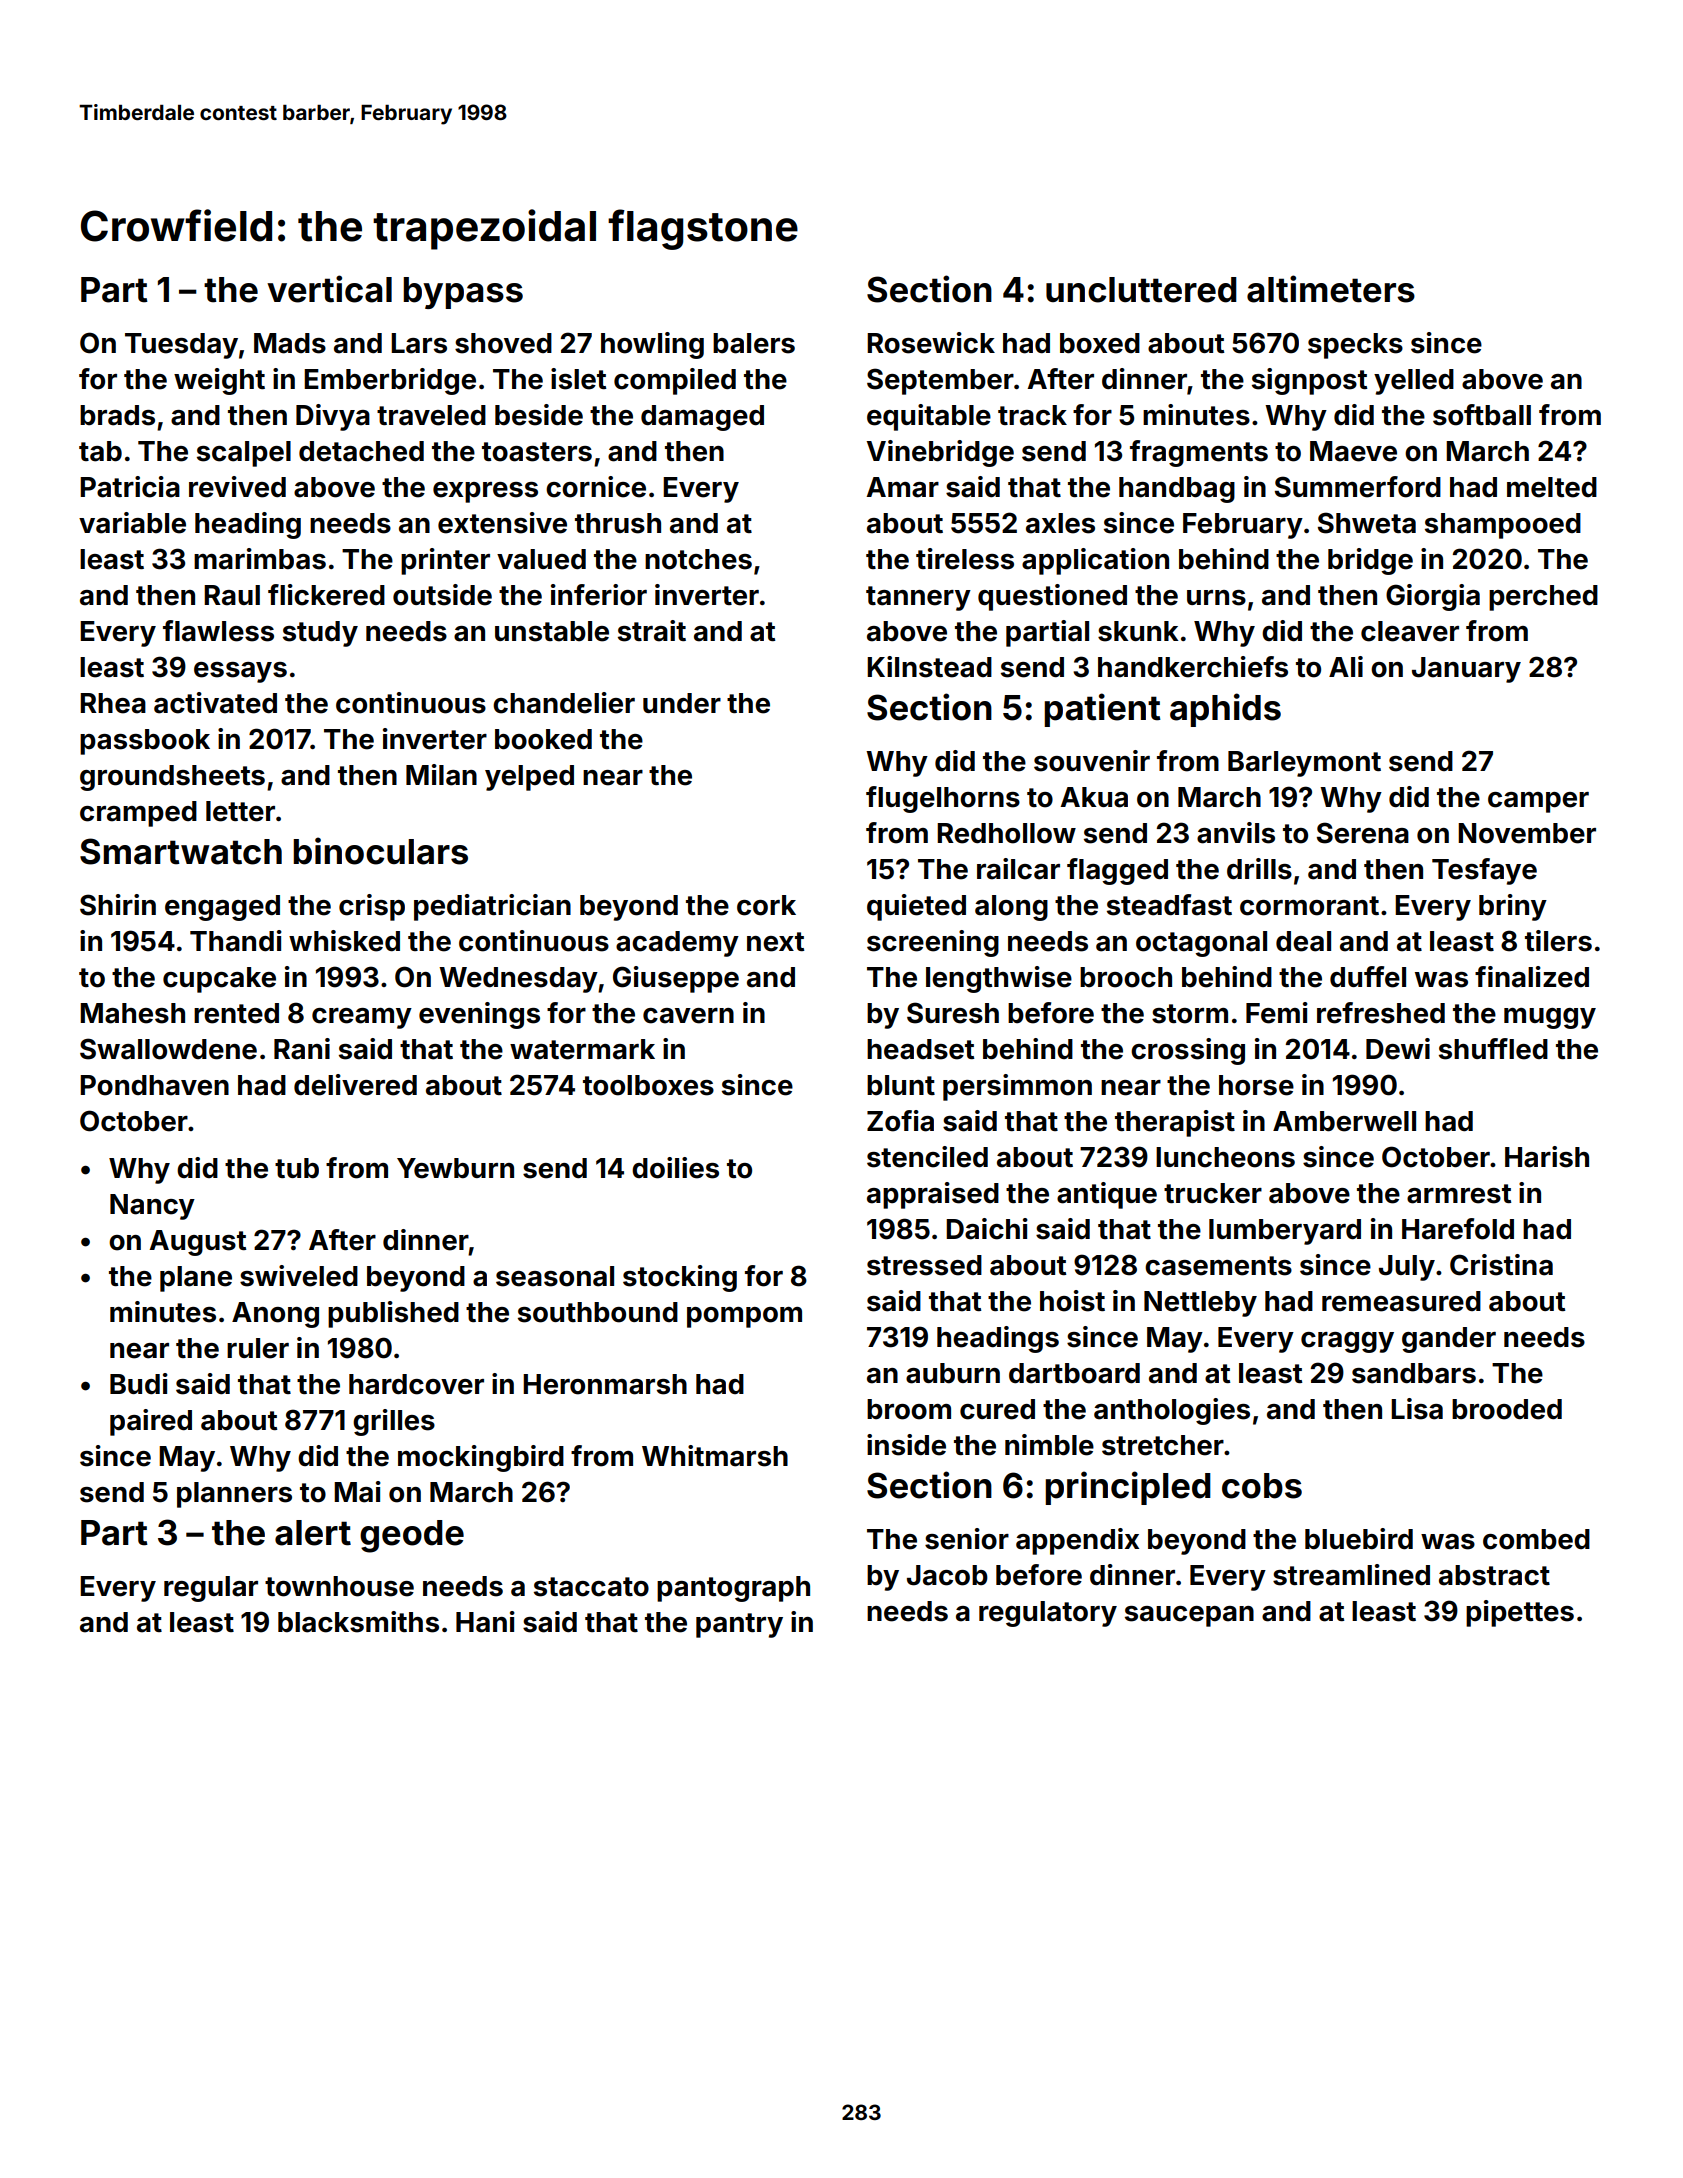 This screenshot has height=2178, width=1683. I want to click on blacksmiths, so click(358, 1622).
